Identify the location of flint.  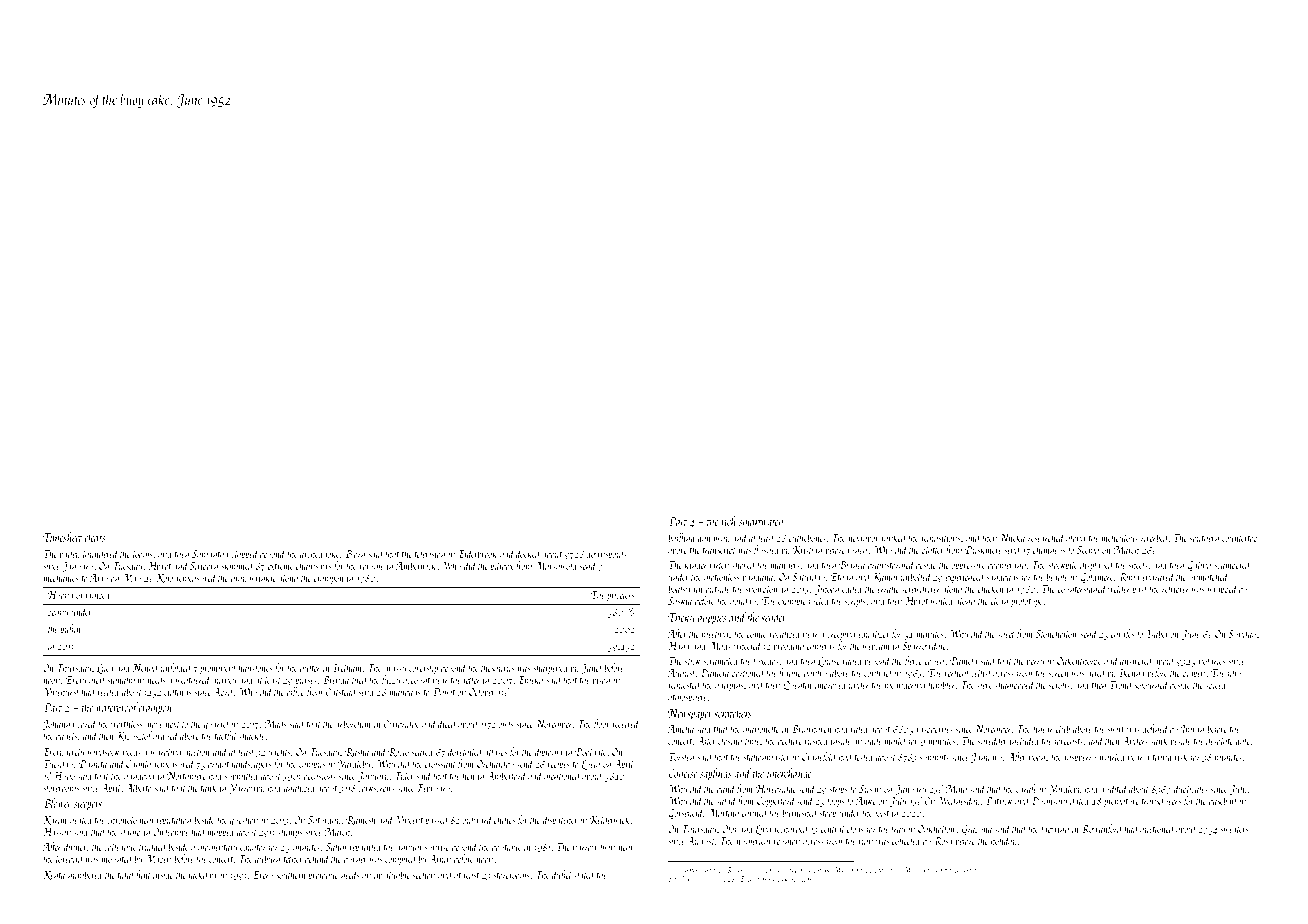
(143, 875).
